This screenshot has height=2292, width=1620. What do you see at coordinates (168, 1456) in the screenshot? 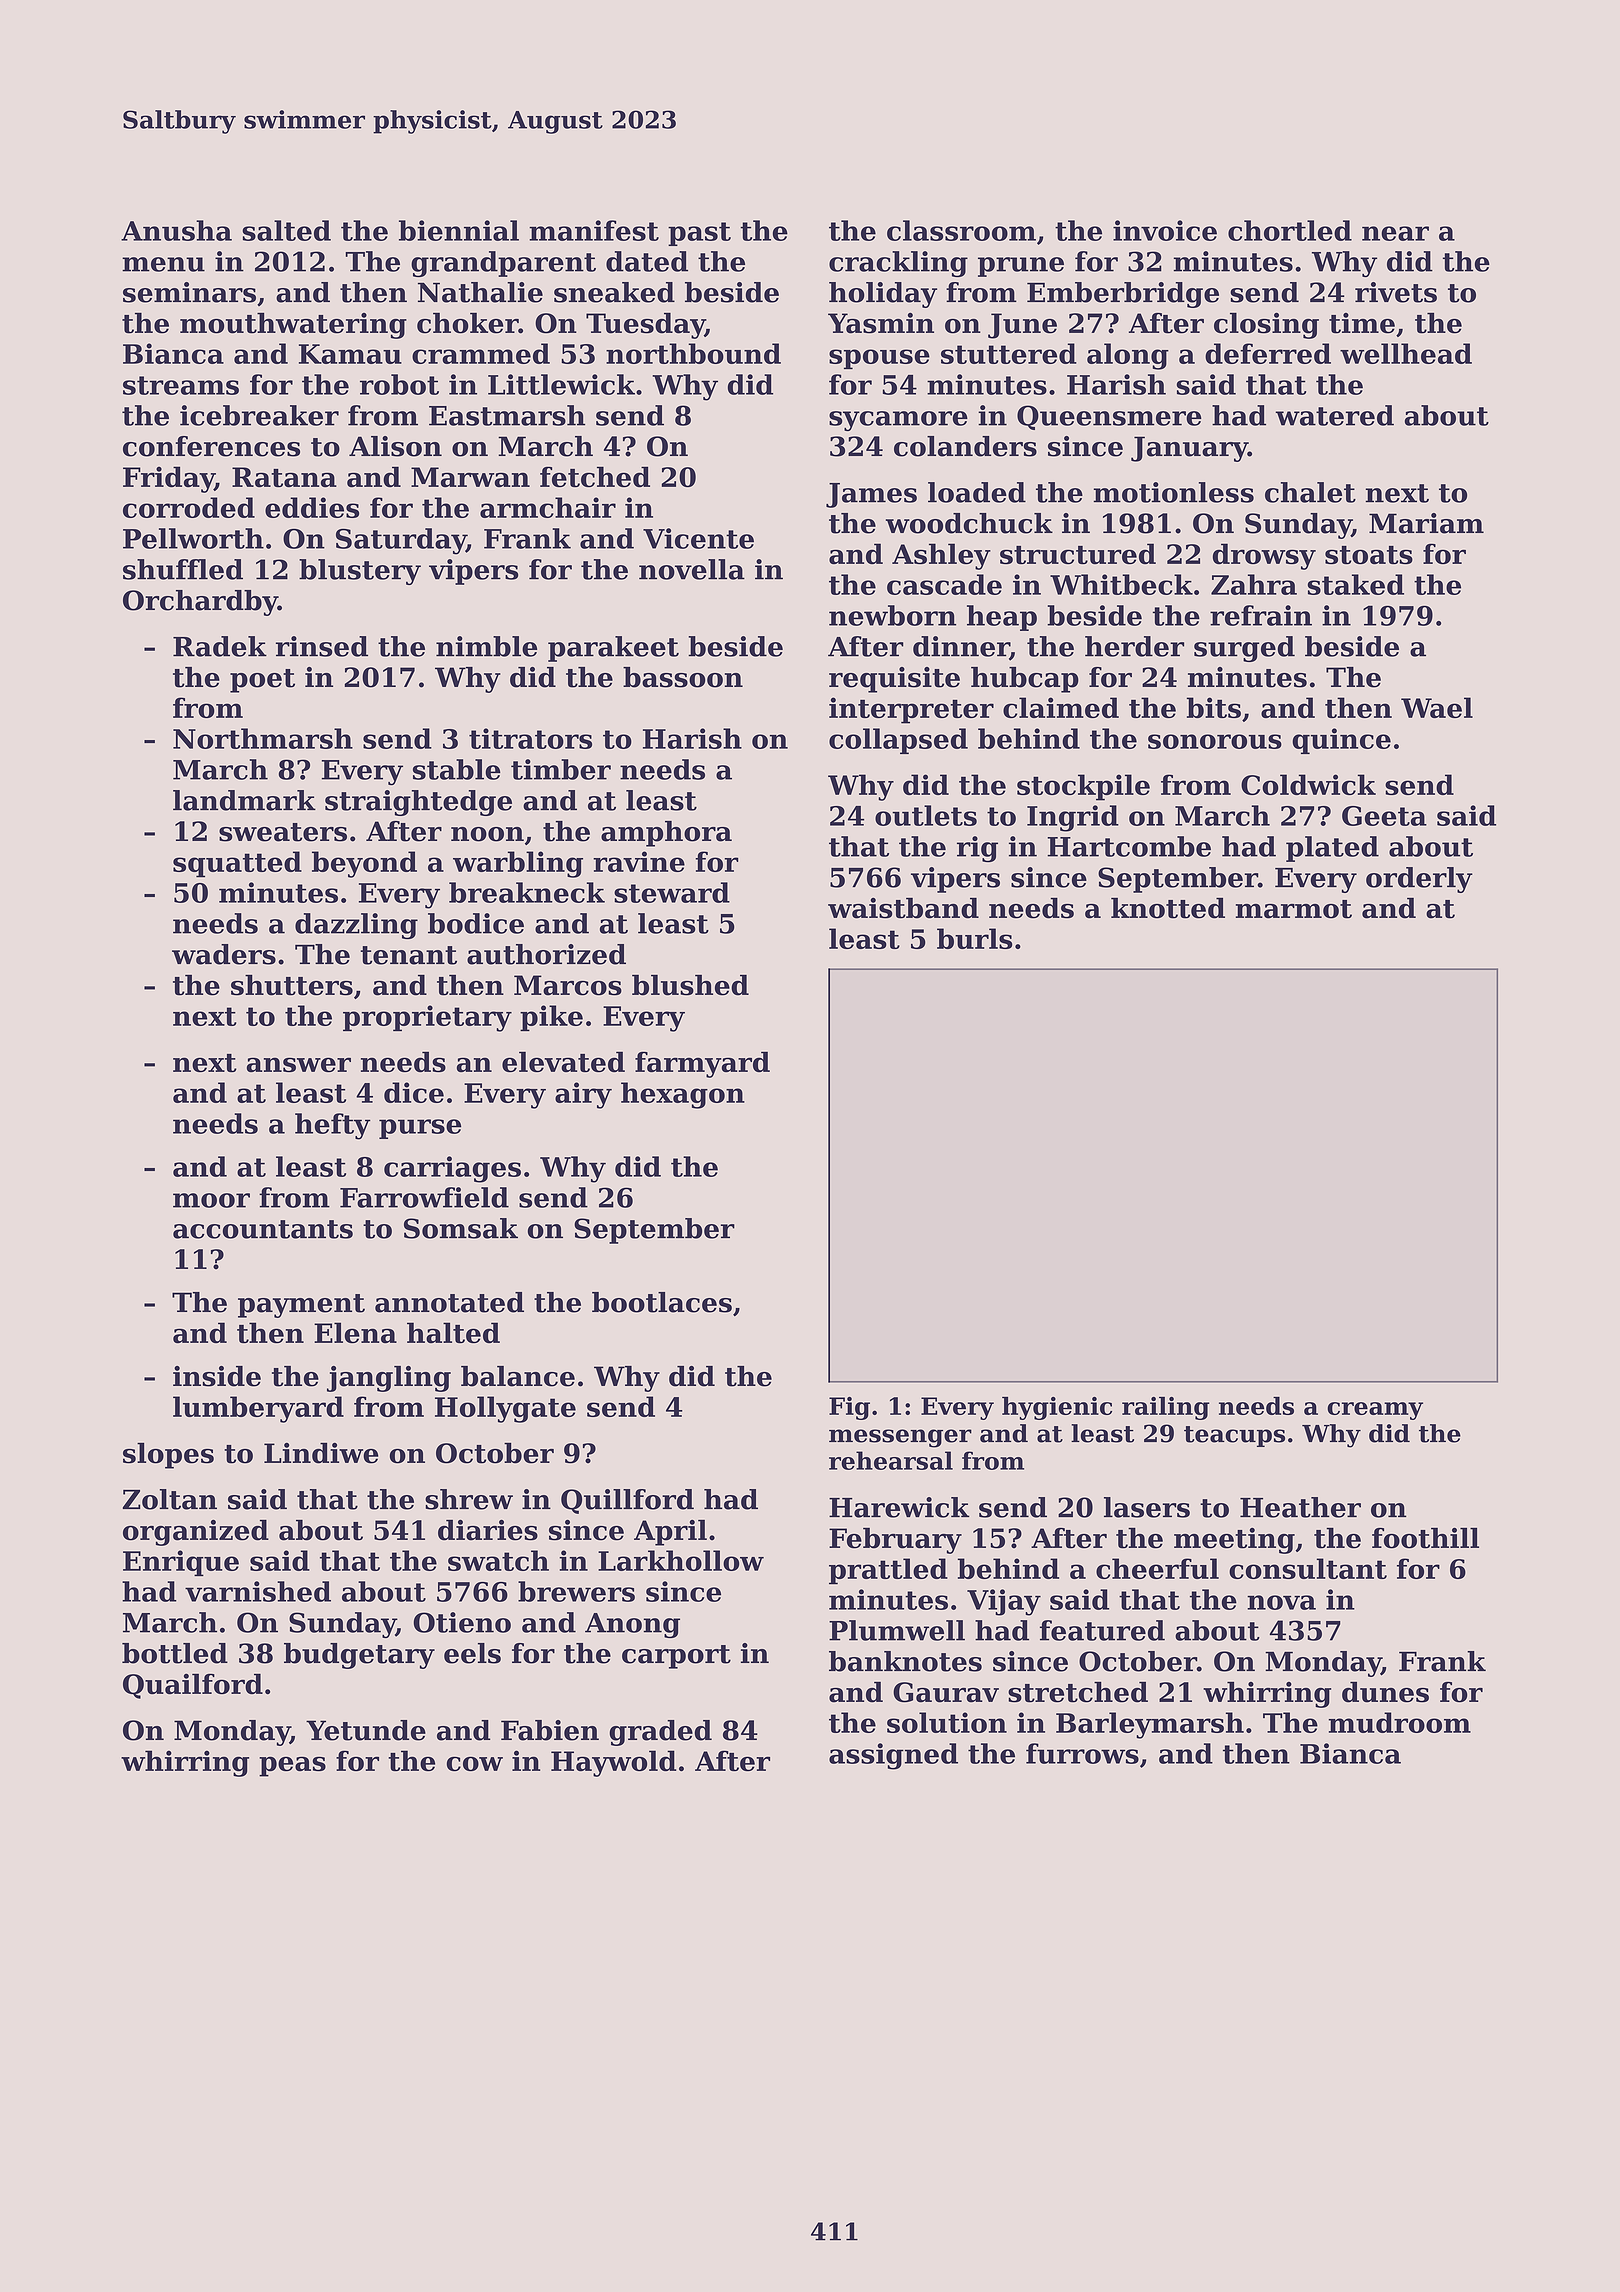
I see `slopes` at bounding box center [168, 1456].
